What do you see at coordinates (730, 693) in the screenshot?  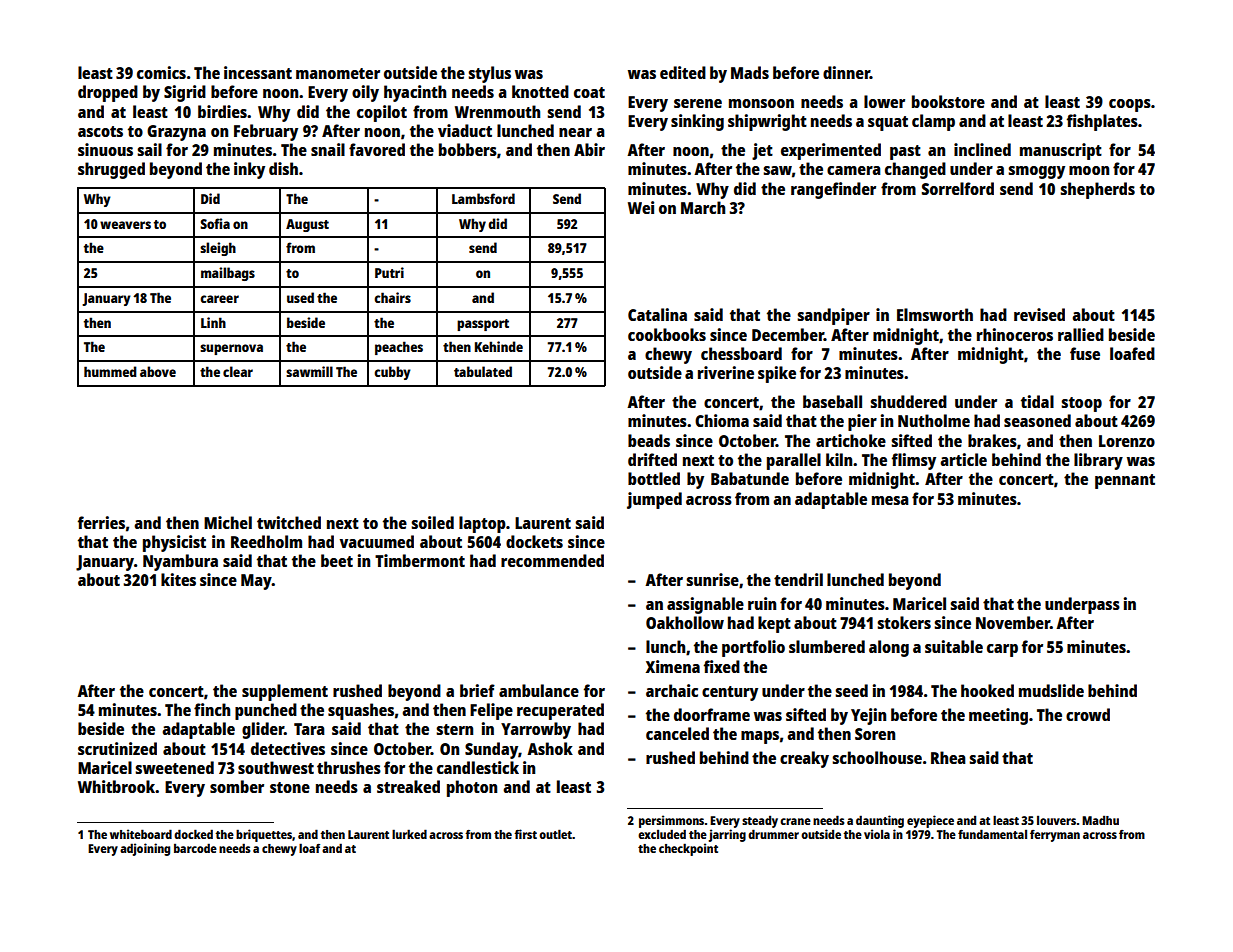 I see `century` at bounding box center [730, 693].
